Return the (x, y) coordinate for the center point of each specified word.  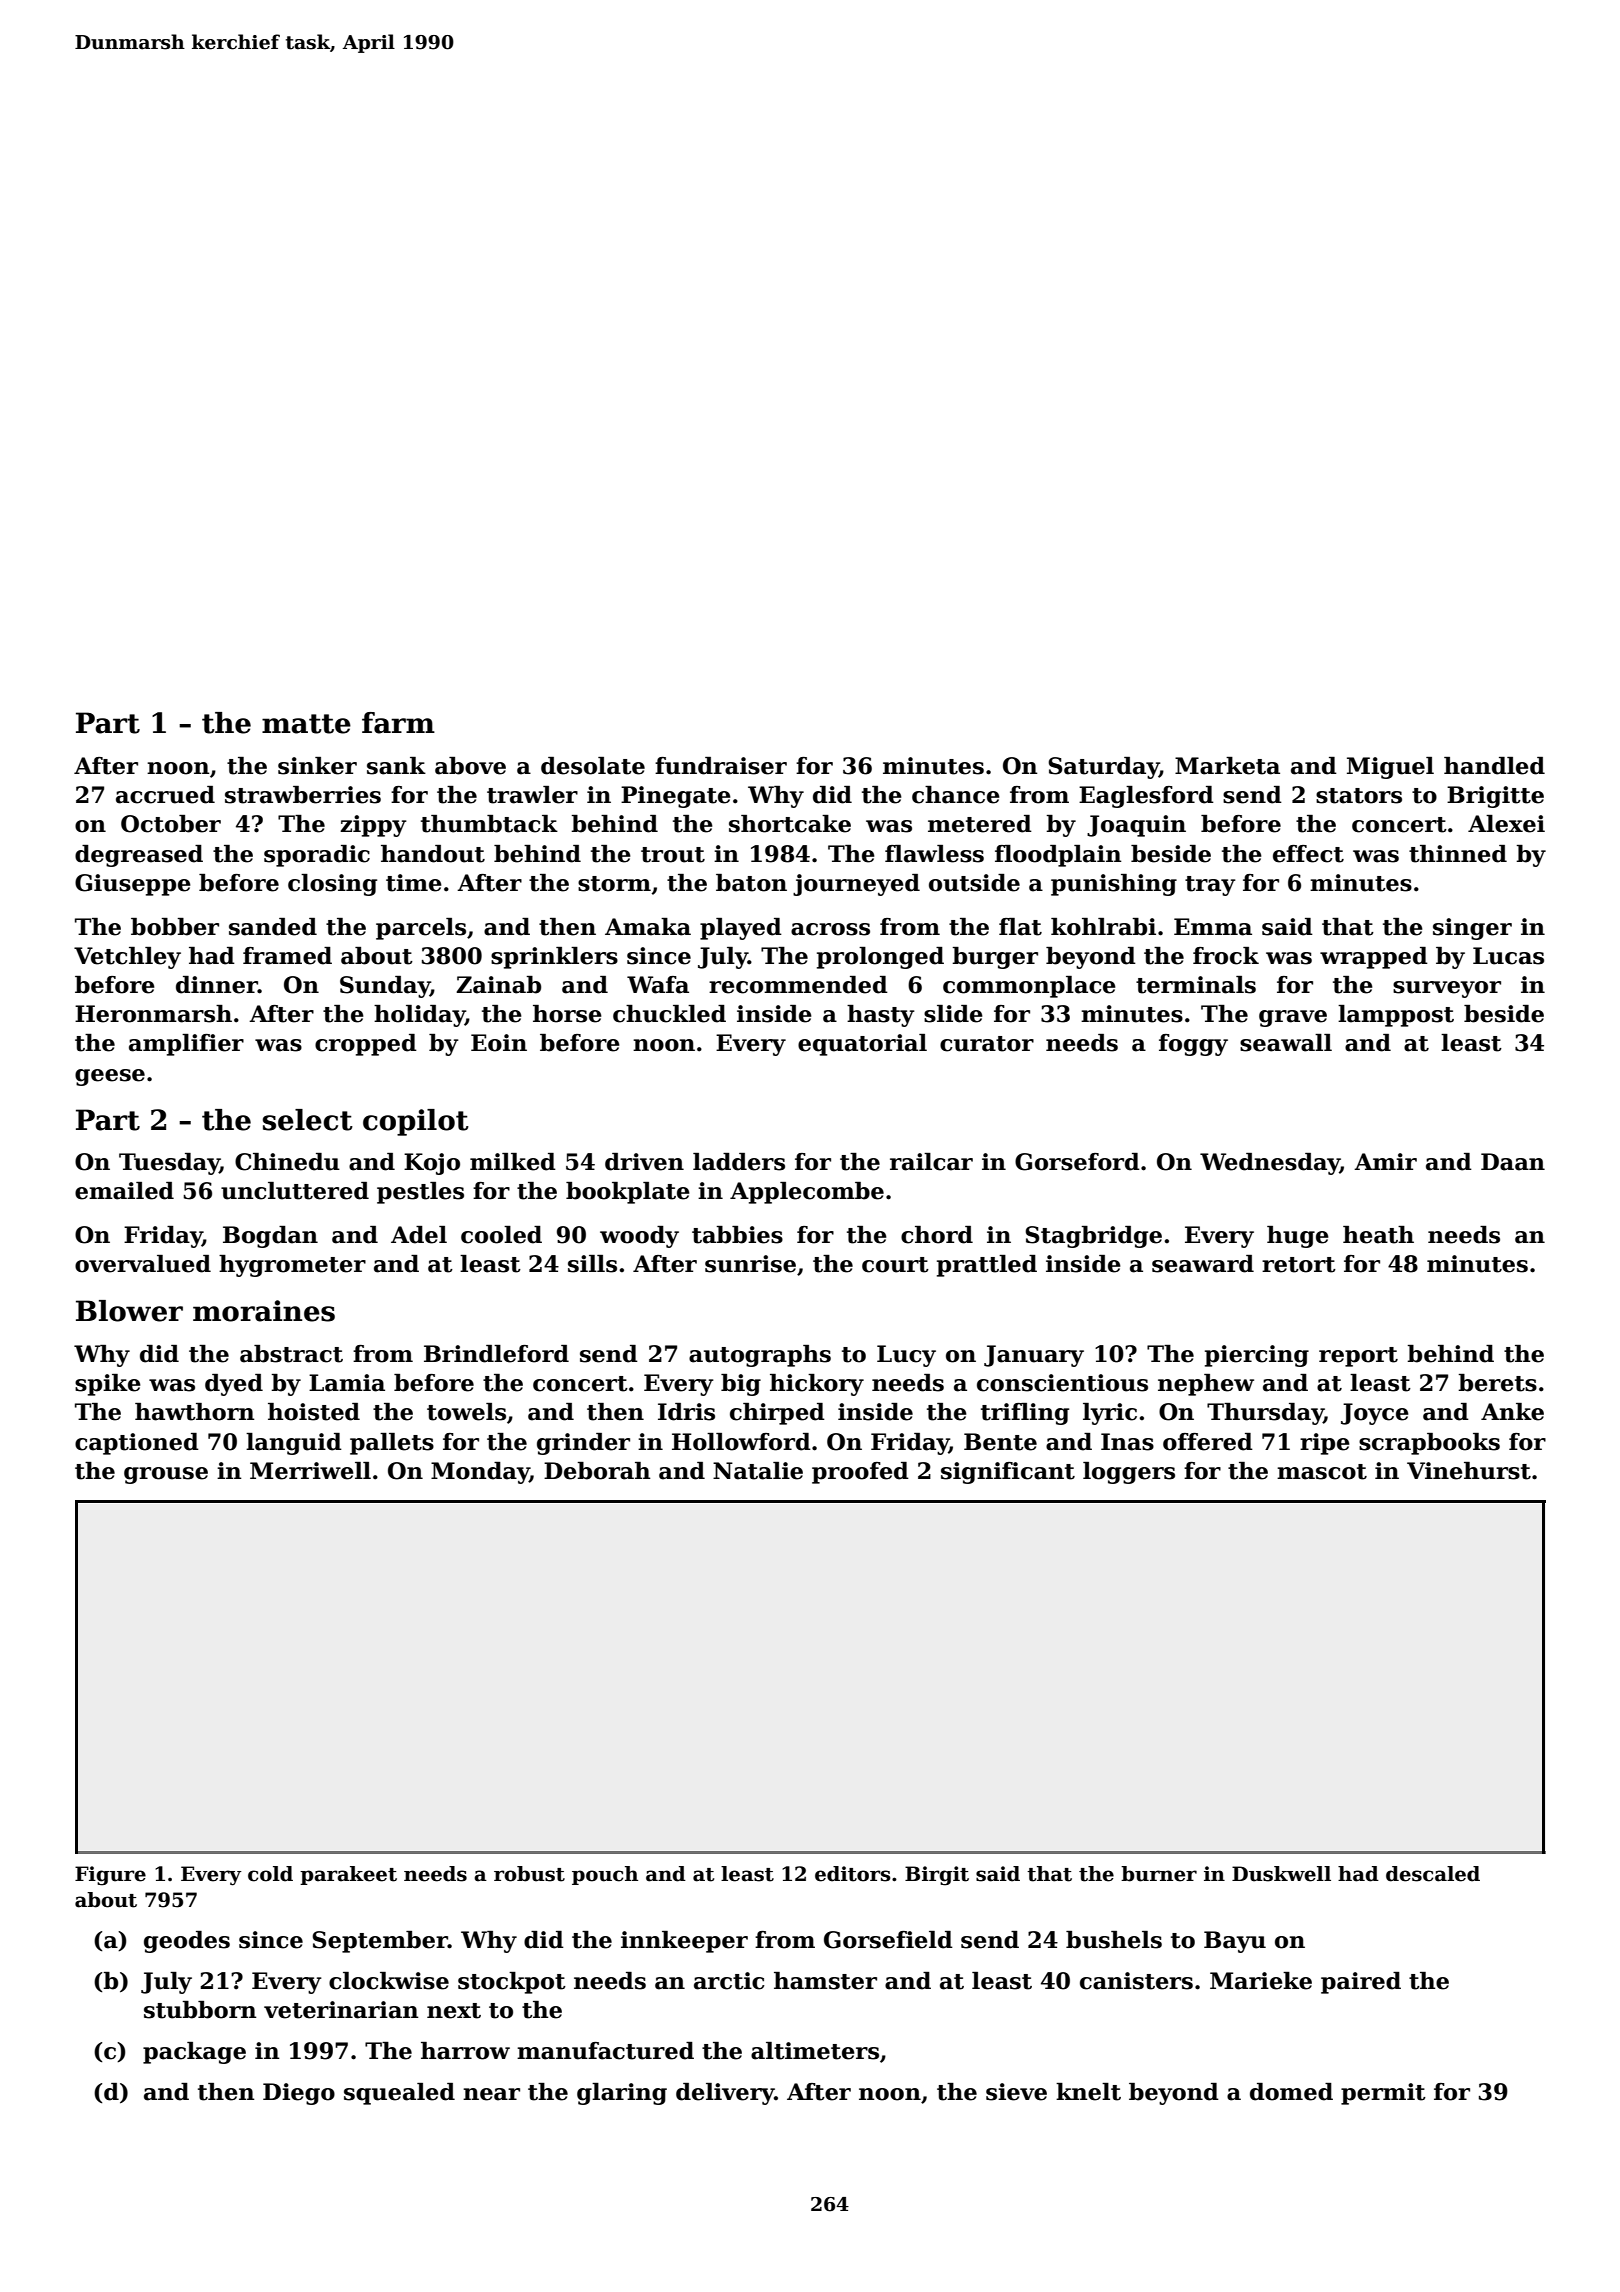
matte (306, 724)
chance (956, 795)
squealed (399, 2094)
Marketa (1227, 766)
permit (1383, 2094)
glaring (622, 2094)
